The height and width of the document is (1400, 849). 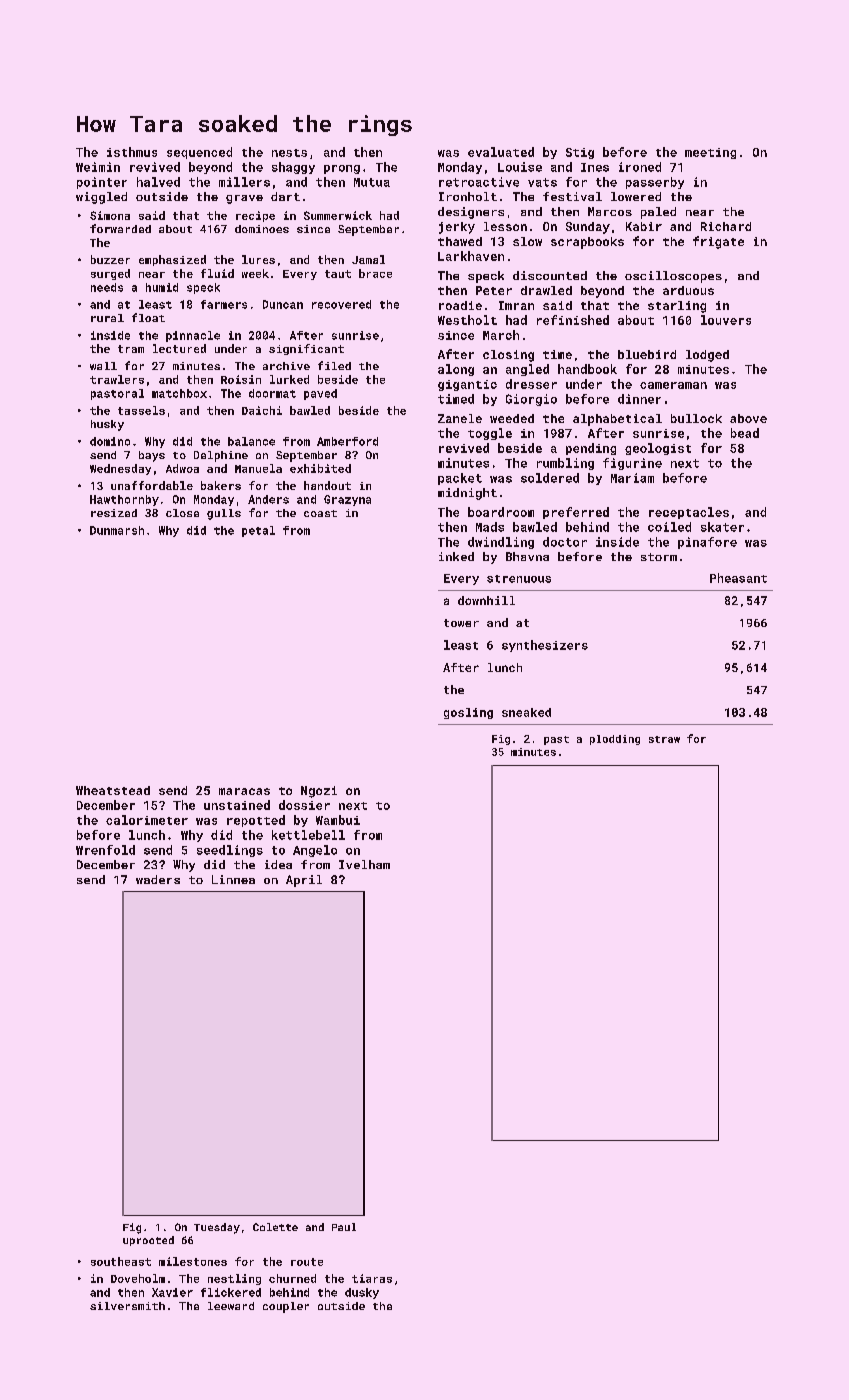 What do you see at coordinates (362, 1293) in the document?
I see `dusky` at bounding box center [362, 1293].
